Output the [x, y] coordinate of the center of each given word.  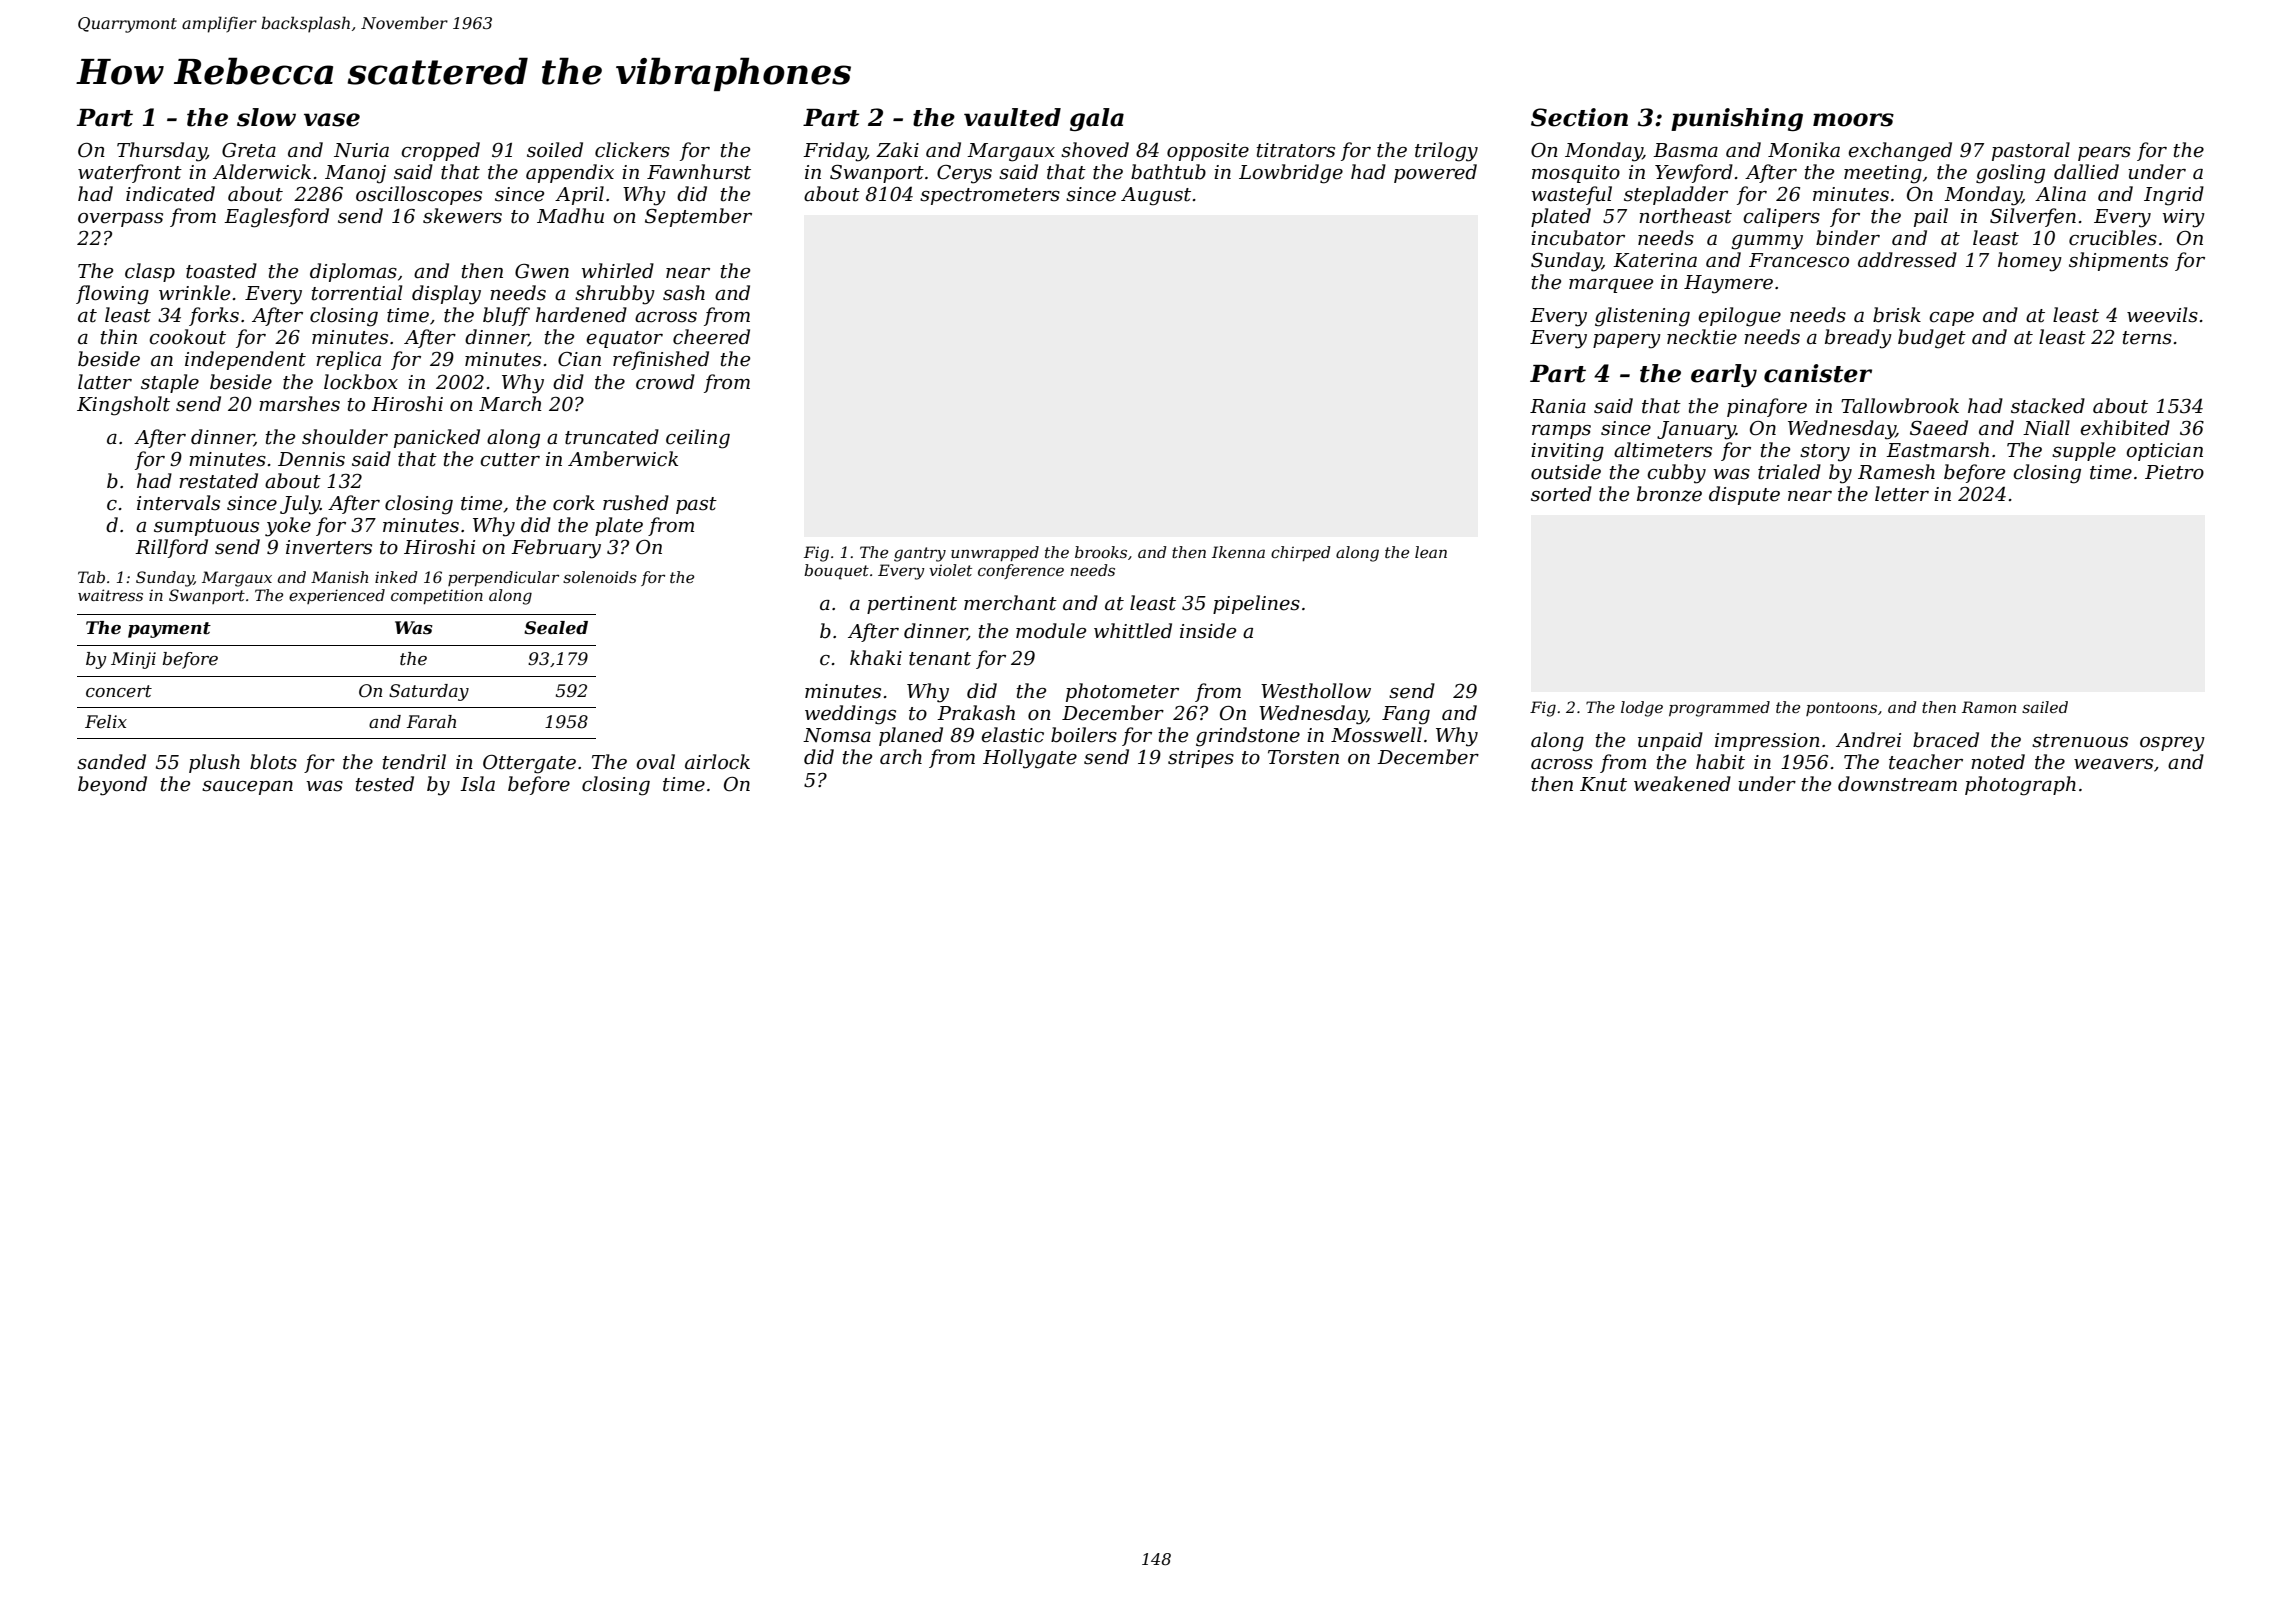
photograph [2020, 786]
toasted [221, 271]
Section [1579, 117]
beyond [112, 786]
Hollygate [1030, 759]
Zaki [897, 149]
